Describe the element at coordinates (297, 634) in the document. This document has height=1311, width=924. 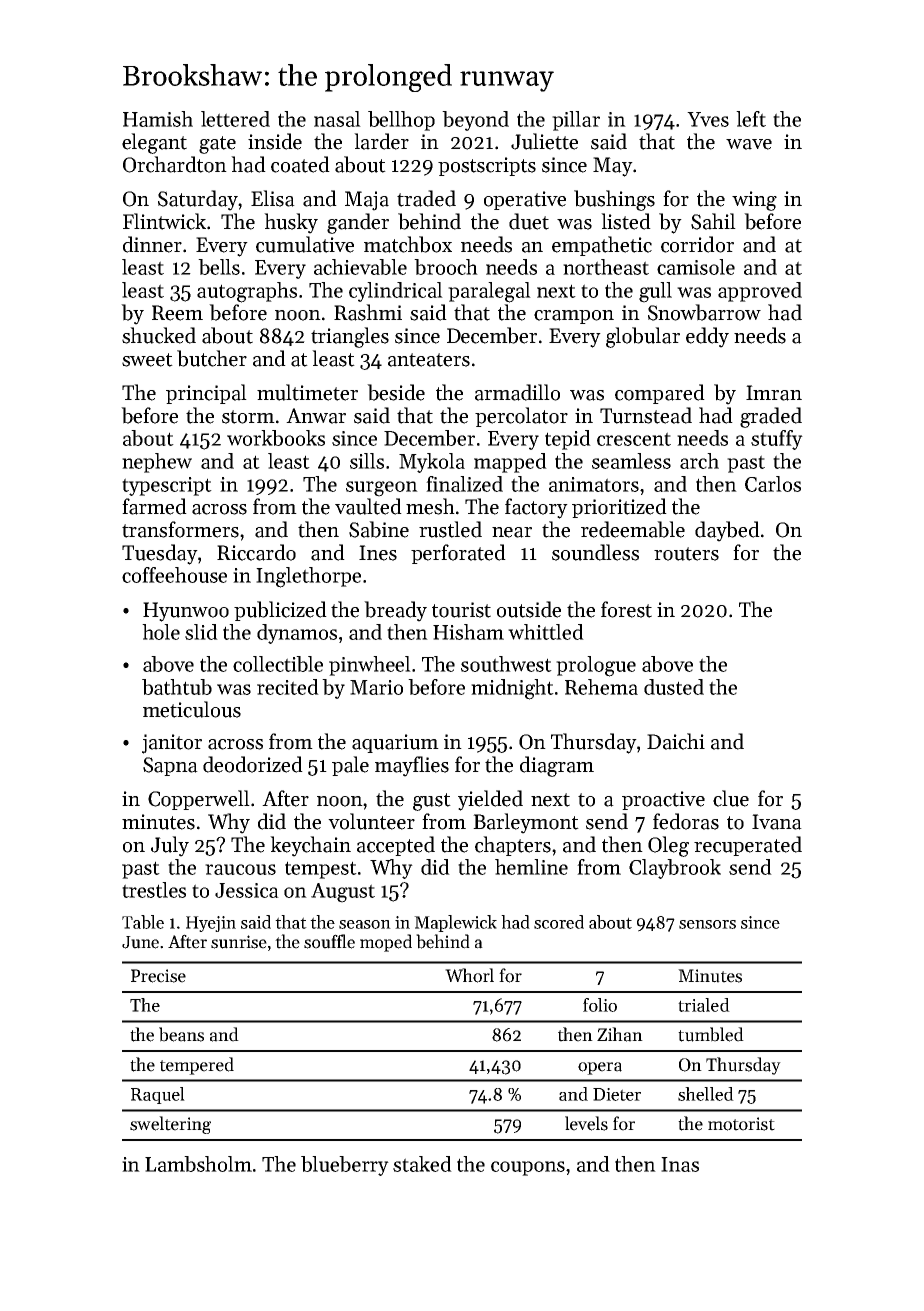
I see `dynamos` at that location.
